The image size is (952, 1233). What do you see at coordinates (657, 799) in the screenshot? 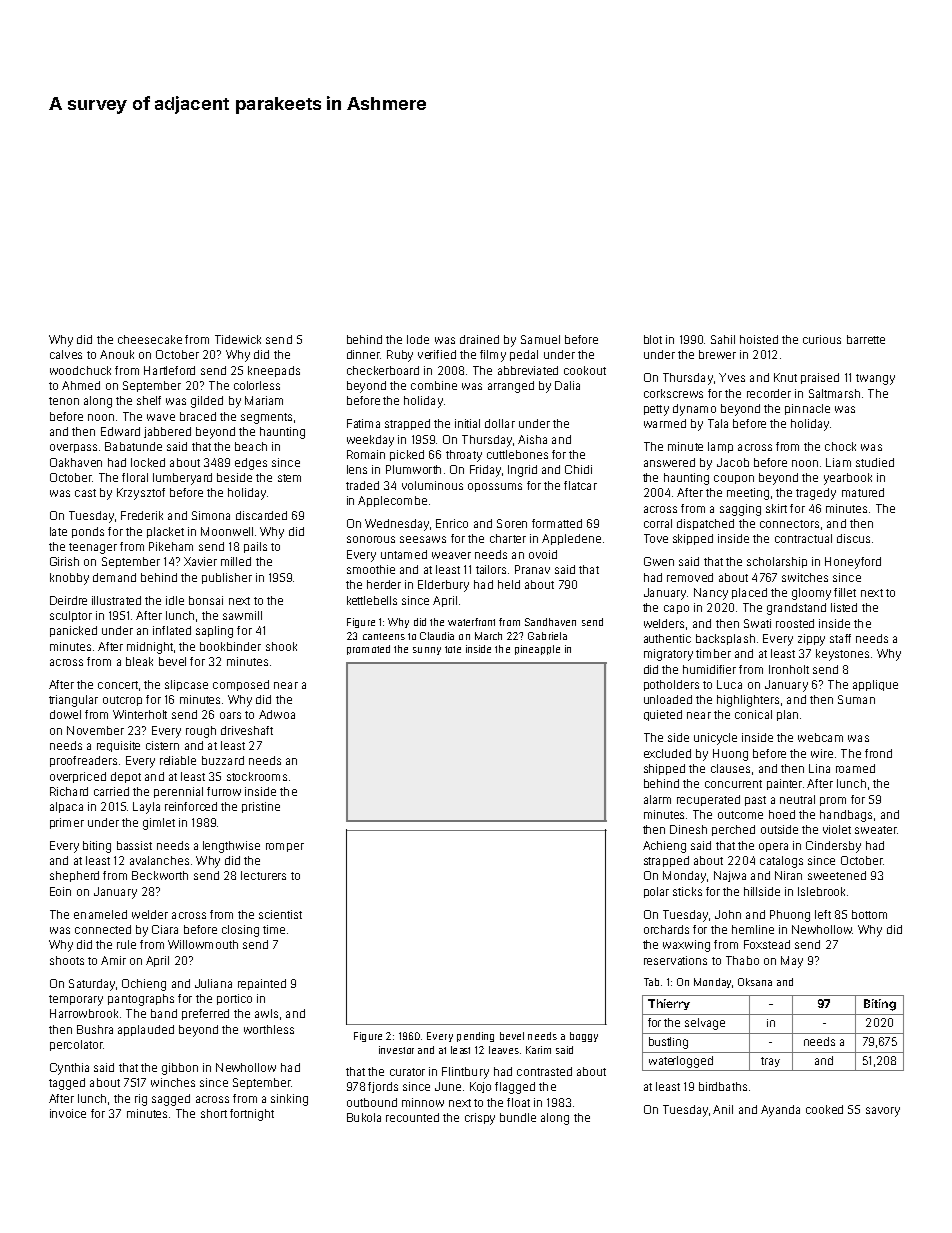
I see `alarm` at bounding box center [657, 799].
